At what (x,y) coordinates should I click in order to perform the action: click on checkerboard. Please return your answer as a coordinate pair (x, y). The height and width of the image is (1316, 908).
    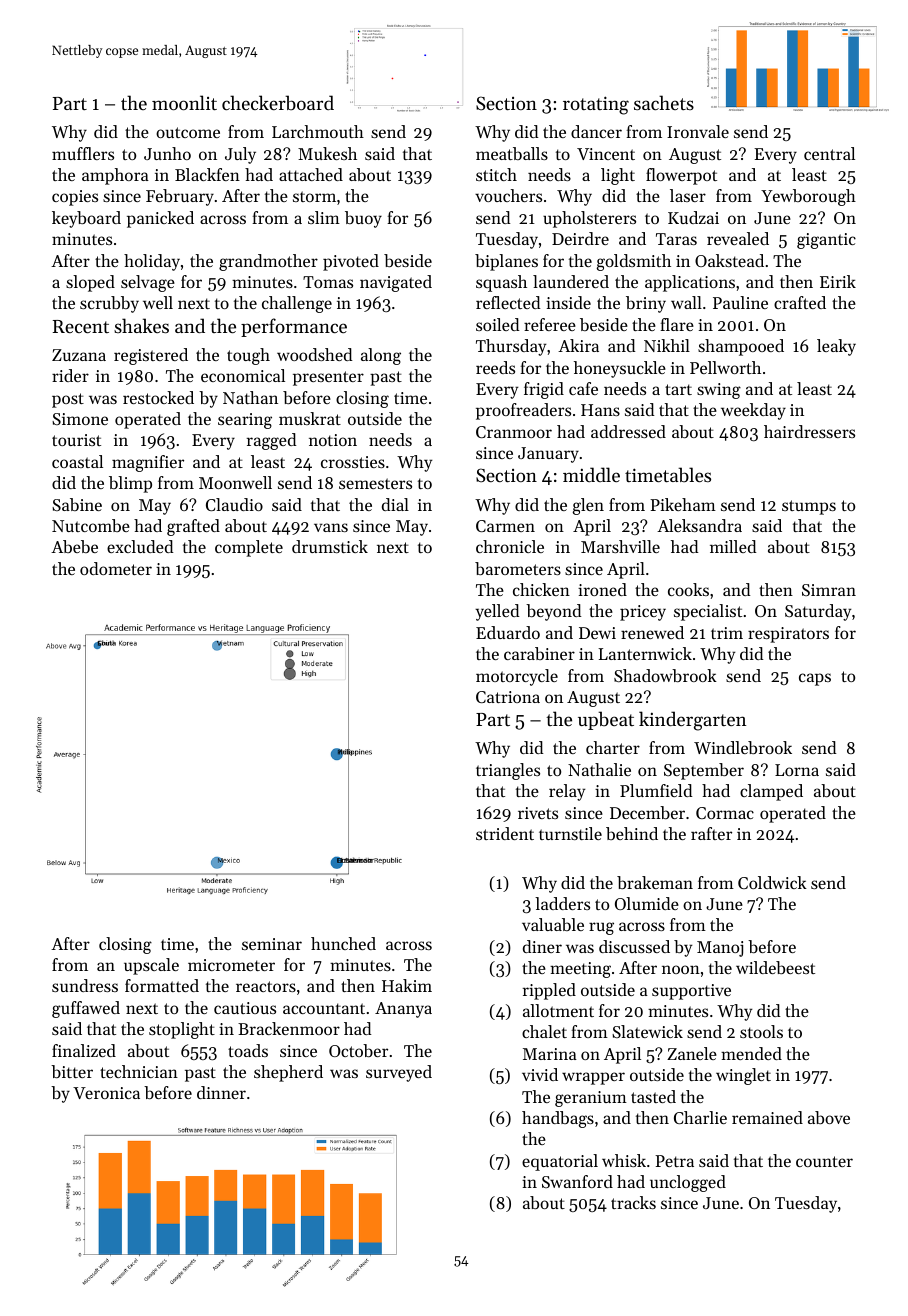
    Looking at the image, I should click on (278, 102).
